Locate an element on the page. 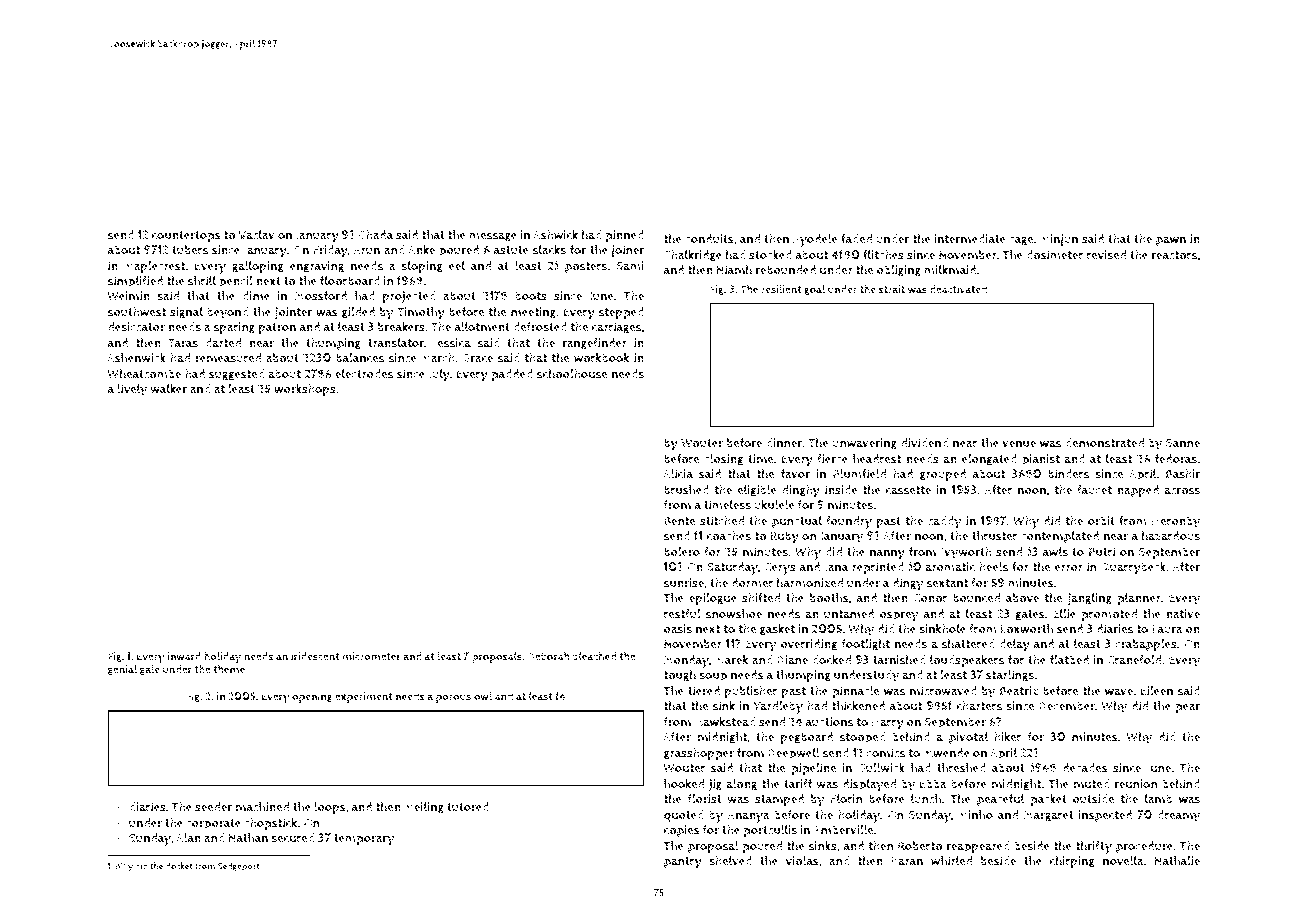 Image resolution: width=1308 pixels, height=924 pixels. intermediate is located at coordinates (970, 239).
